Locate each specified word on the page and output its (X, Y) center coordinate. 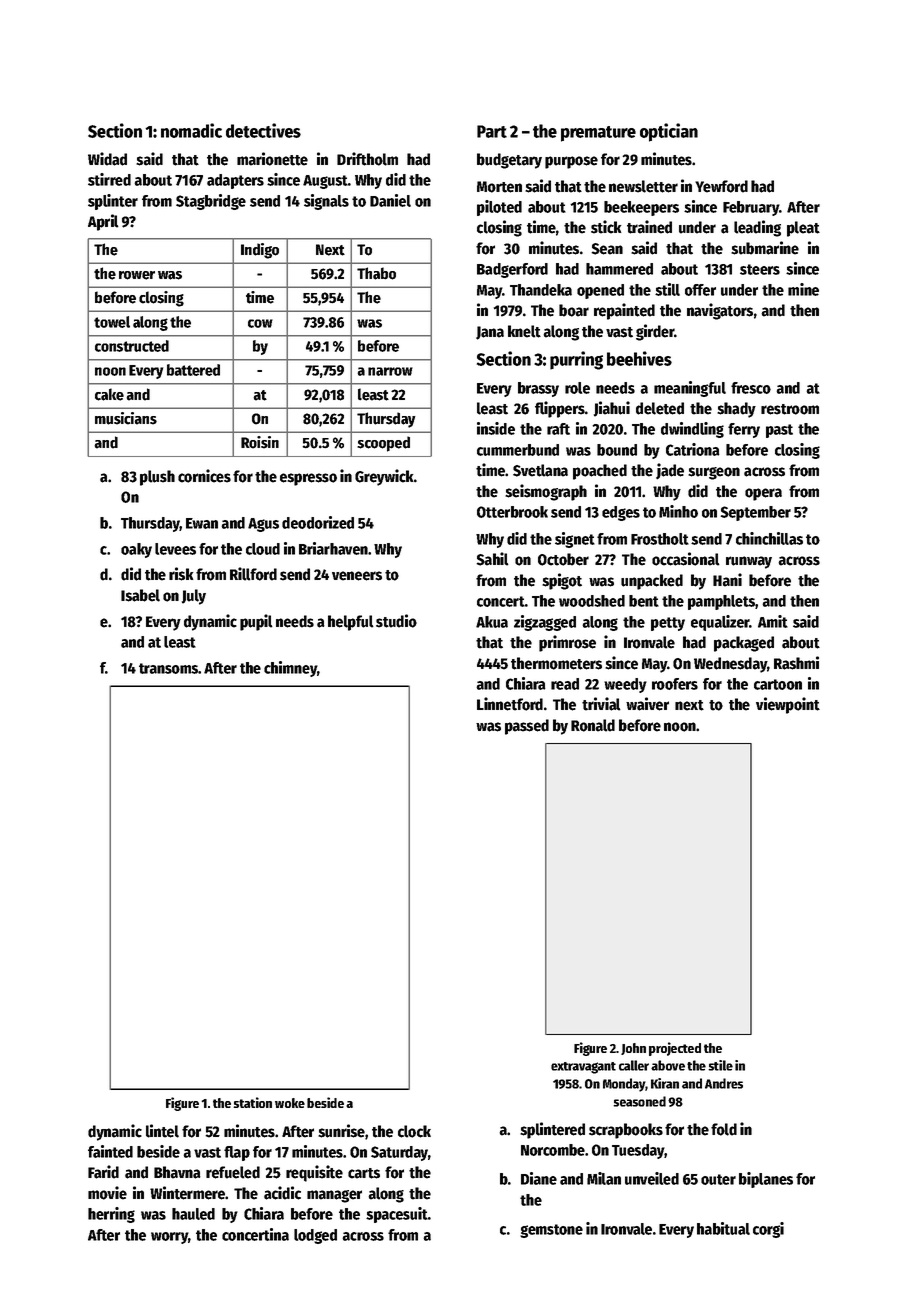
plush (157, 478)
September (755, 513)
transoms (168, 668)
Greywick (384, 477)
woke (290, 1103)
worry (169, 1238)
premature (598, 134)
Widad (107, 159)
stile (720, 1065)
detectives (263, 130)
